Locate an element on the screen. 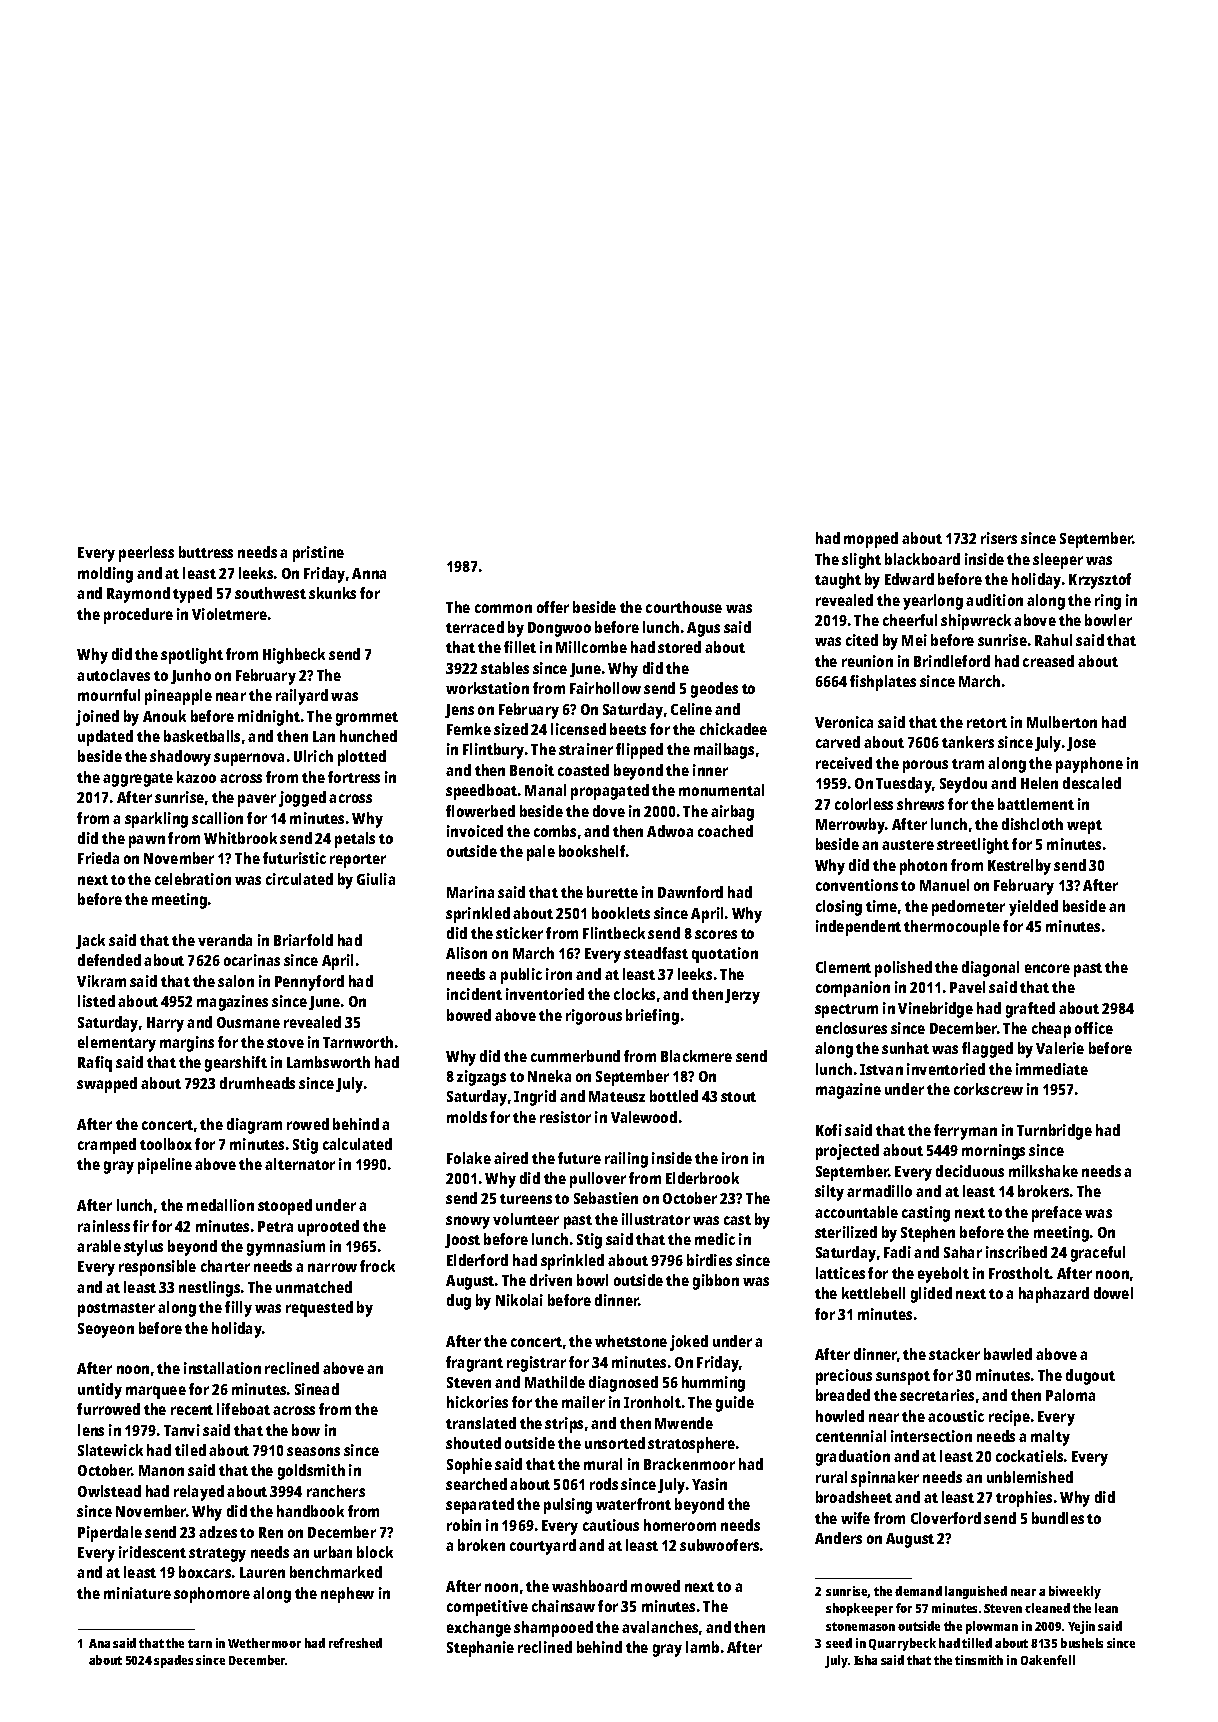  strips is located at coordinates (564, 1425).
